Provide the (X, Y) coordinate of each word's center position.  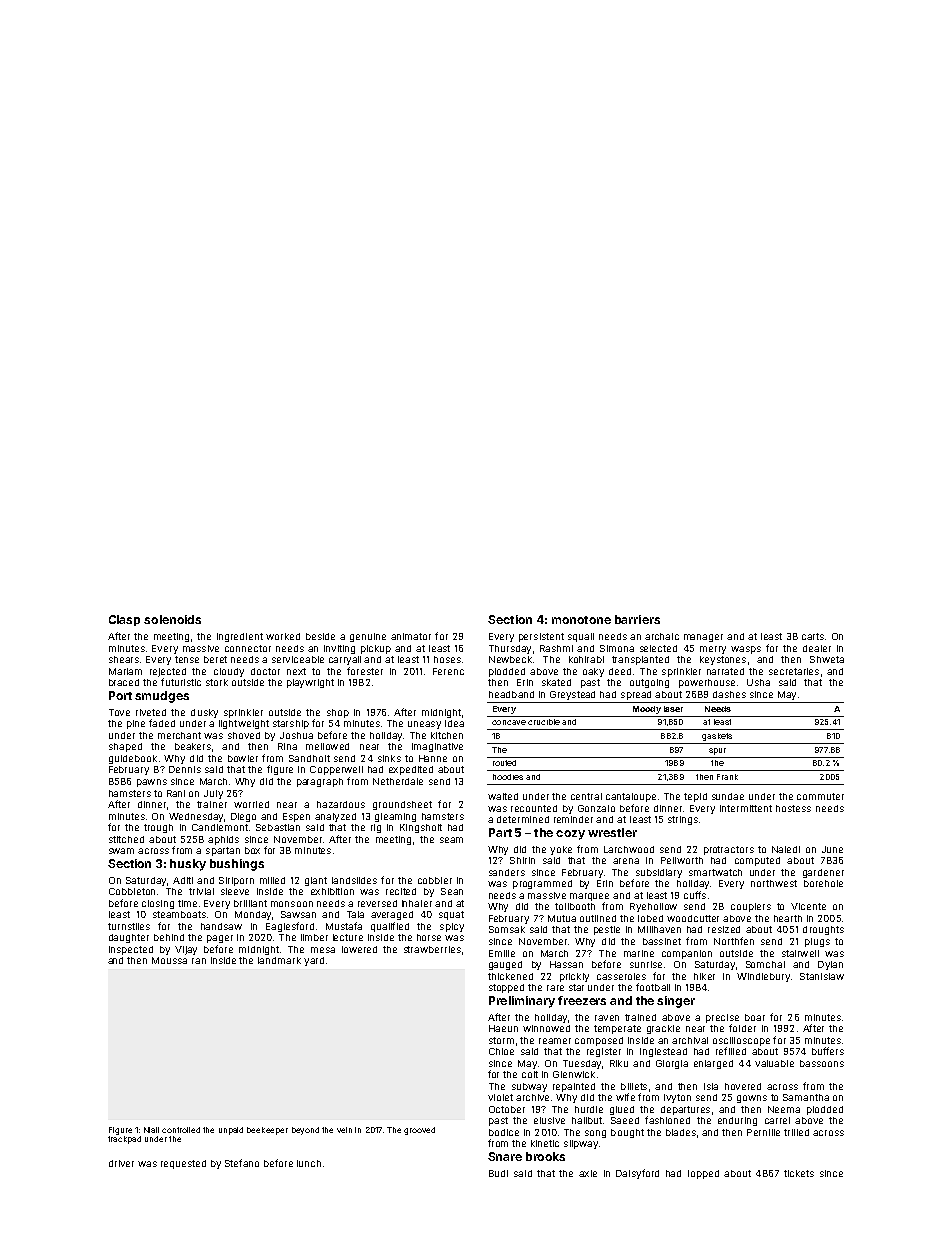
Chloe (501, 1051)
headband (511, 694)
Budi (498, 1173)
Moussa (169, 960)
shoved (244, 735)
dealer (817, 648)
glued (622, 1110)
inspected (131, 950)
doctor (265, 671)
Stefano (242, 1163)
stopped (506, 988)
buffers (828, 1051)
